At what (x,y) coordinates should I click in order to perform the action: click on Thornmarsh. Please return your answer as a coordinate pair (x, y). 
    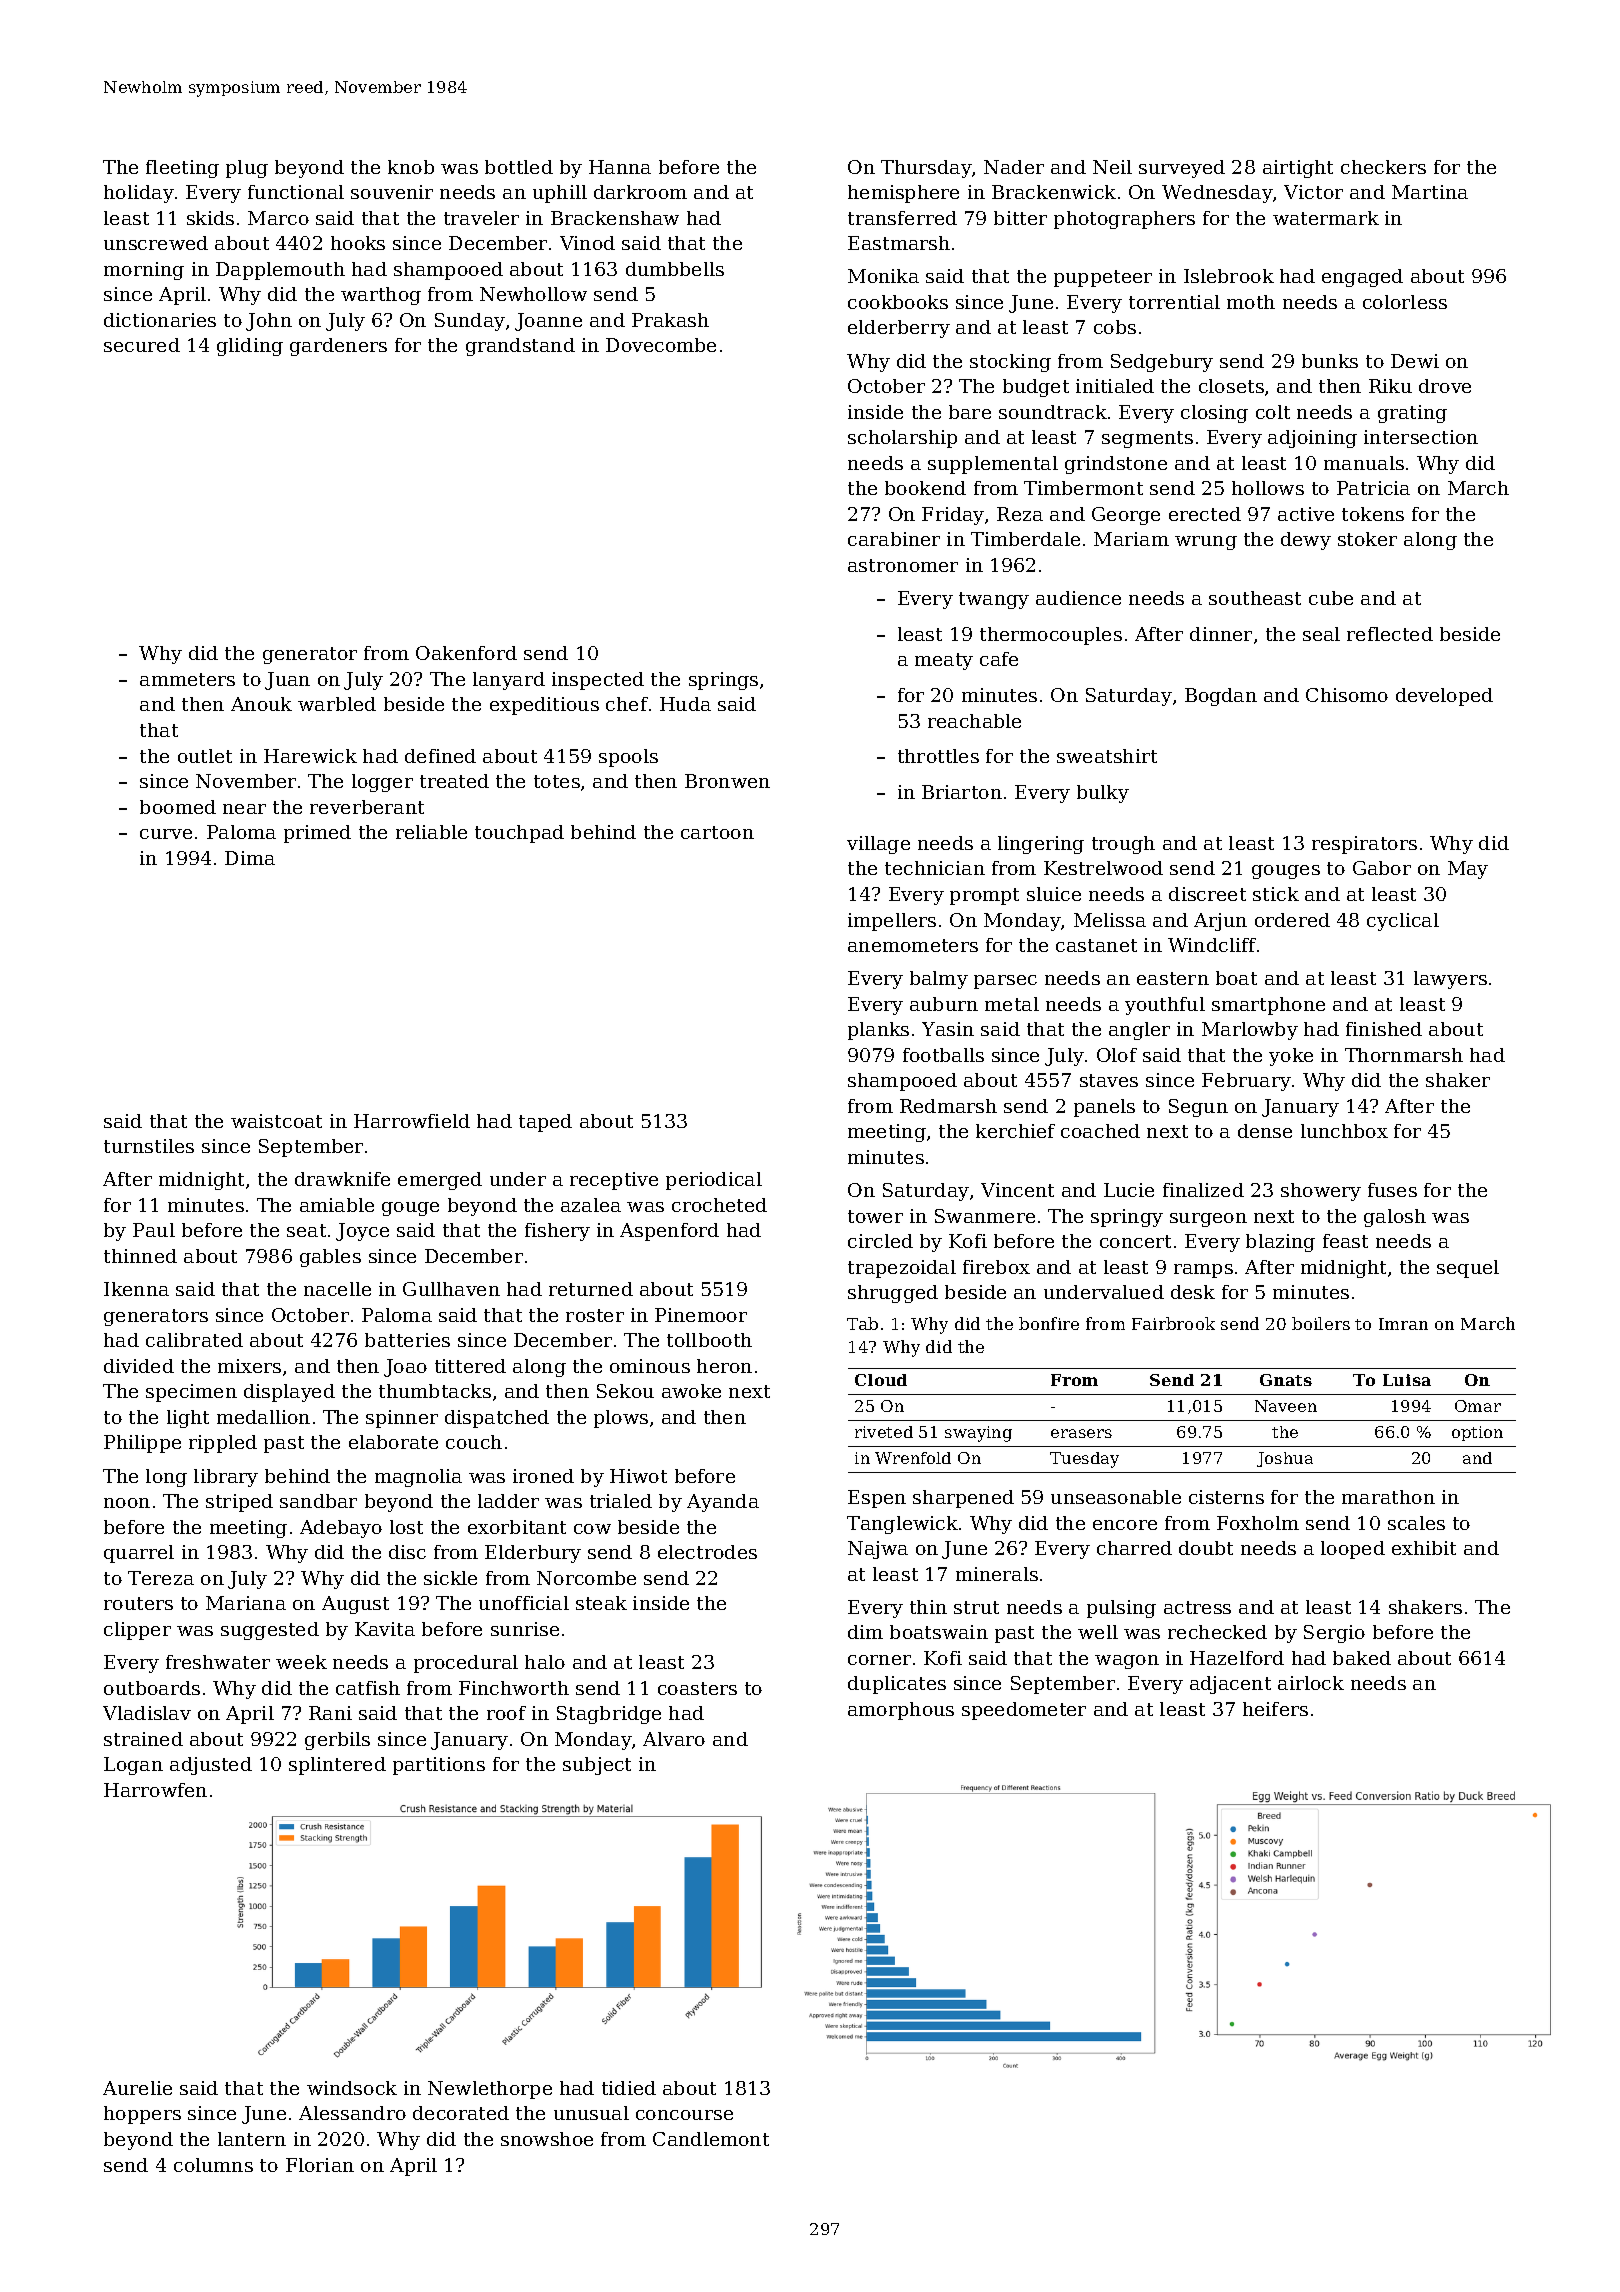
    Looking at the image, I should click on (1404, 1055).
